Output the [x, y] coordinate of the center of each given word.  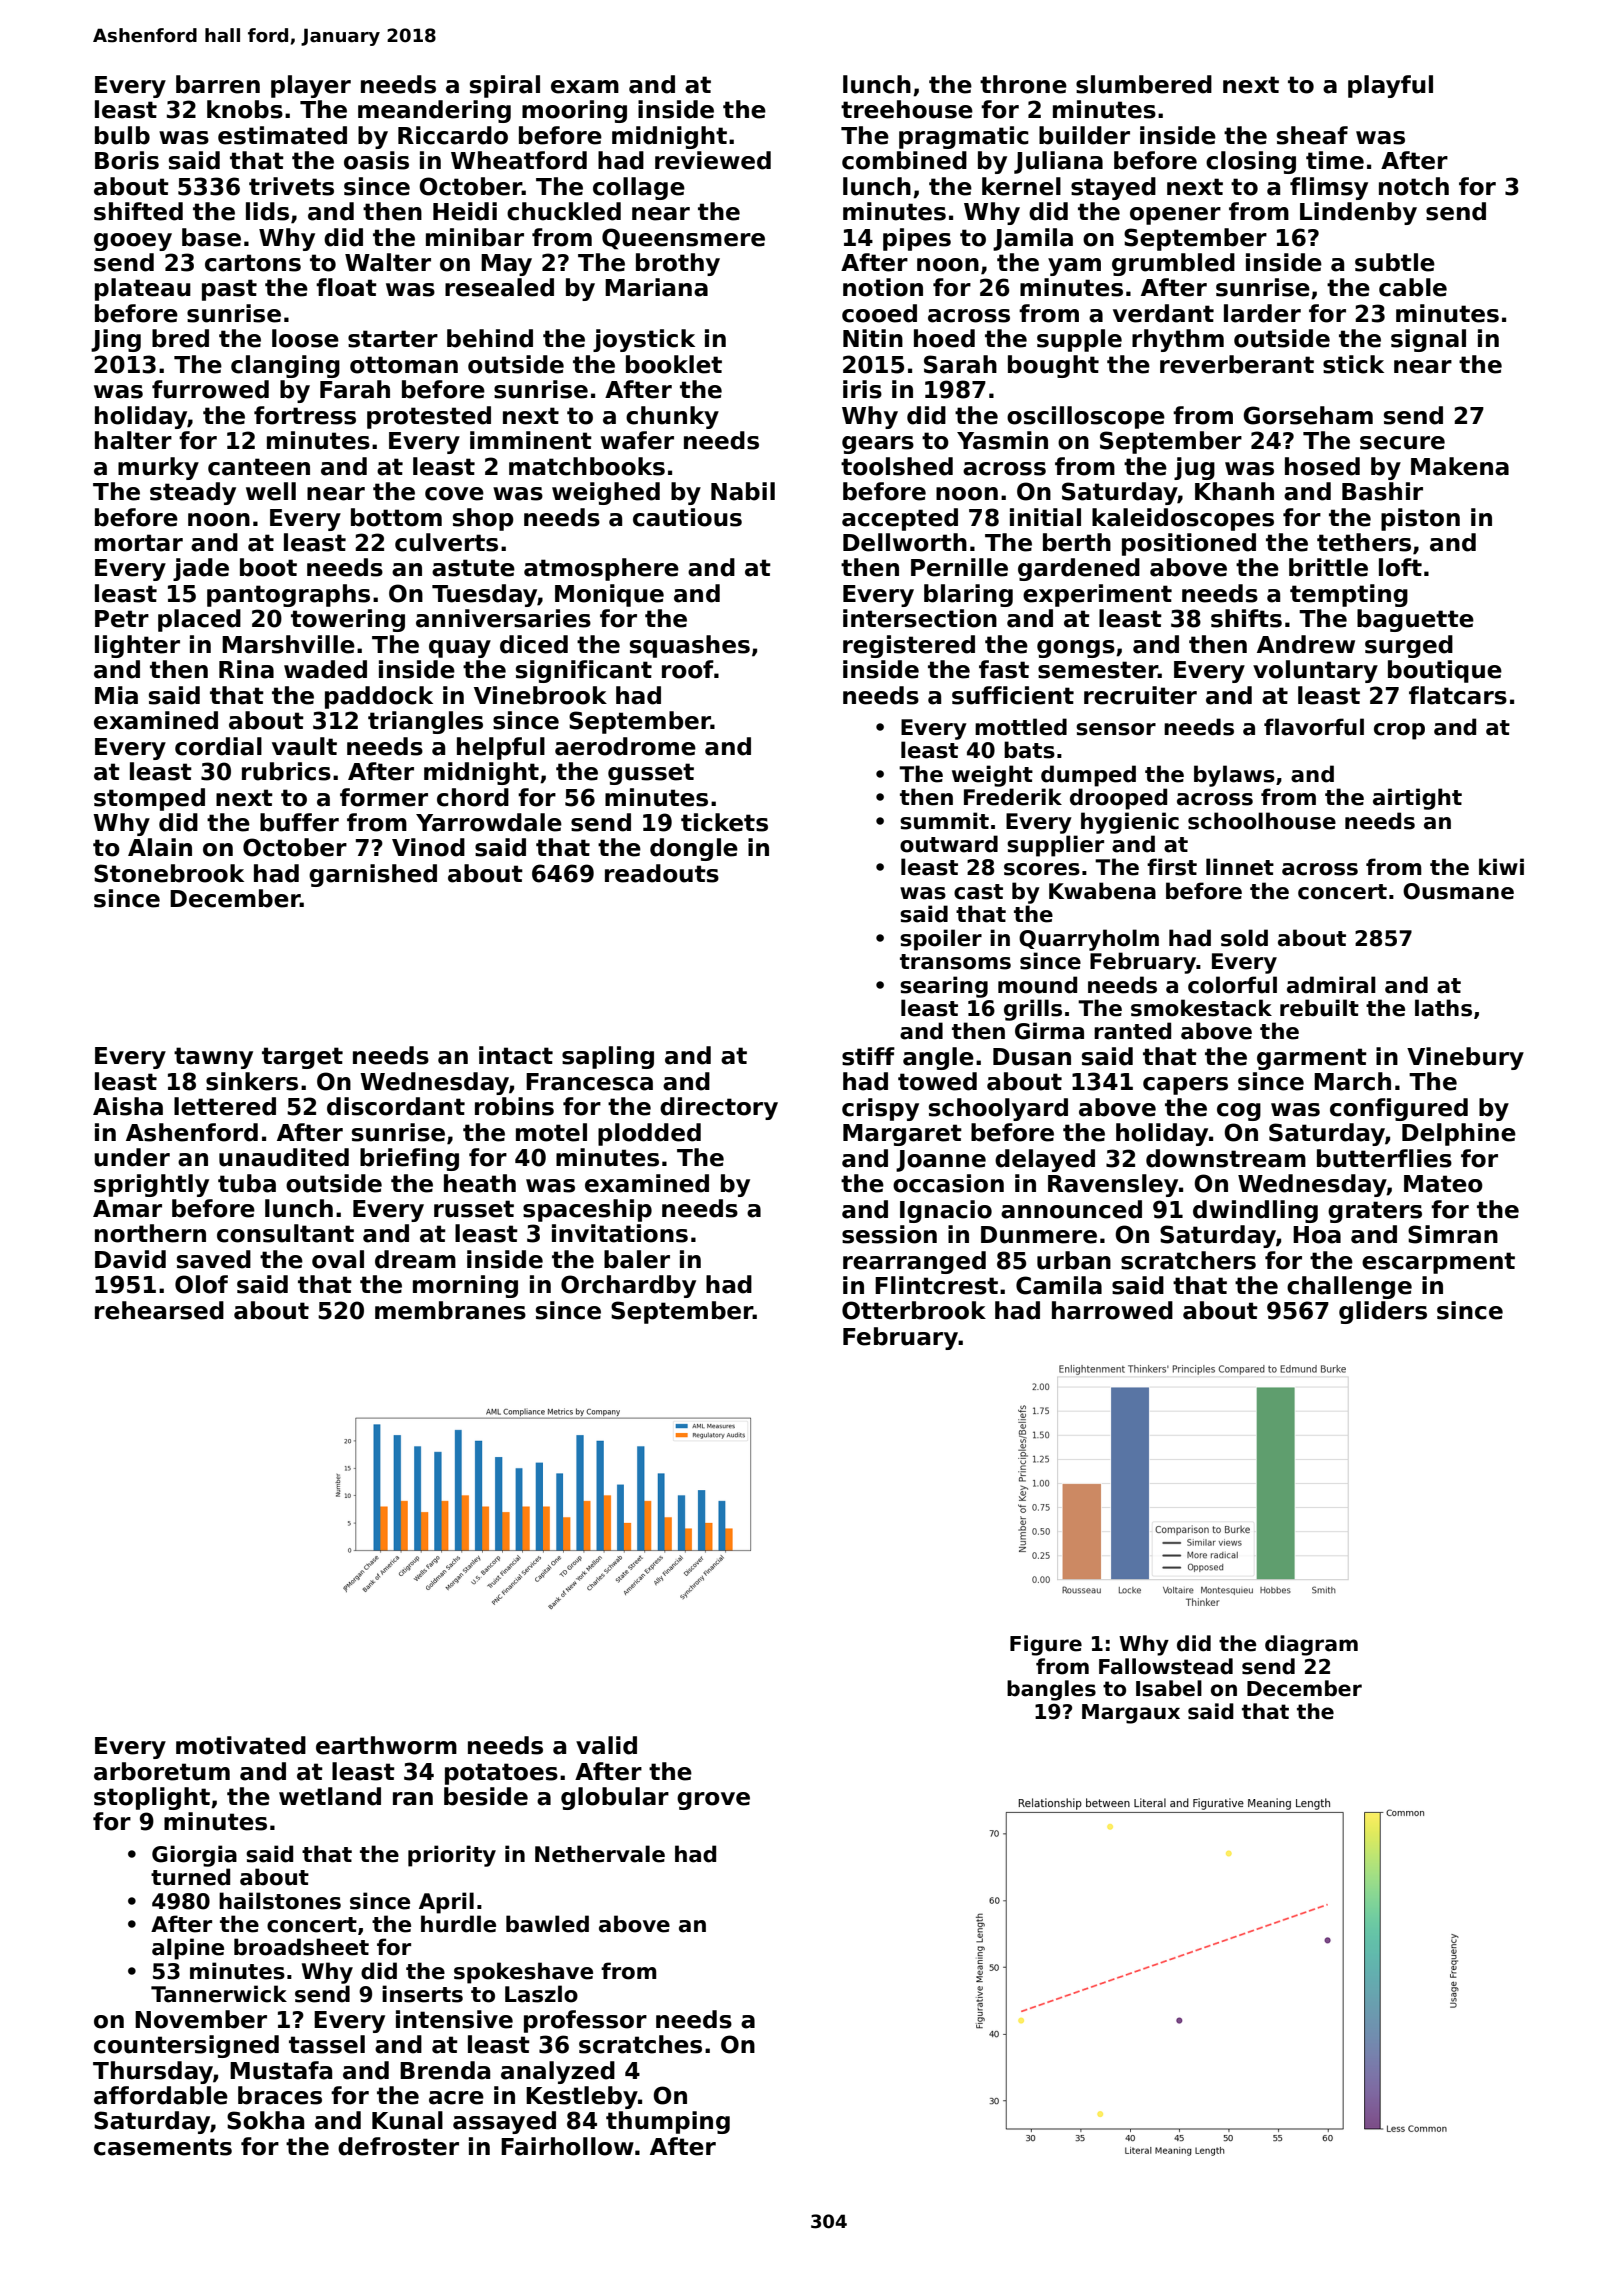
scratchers [1188, 1260]
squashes [690, 646]
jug [1194, 468]
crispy [880, 1109]
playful [1390, 86]
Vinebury [1465, 1058]
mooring [574, 111]
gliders [1383, 1312]
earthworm [386, 1745]
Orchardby [628, 1286]
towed [937, 1081]
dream [415, 1259]
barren [218, 84]
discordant [396, 1106]
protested [429, 417]
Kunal [407, 2120]
